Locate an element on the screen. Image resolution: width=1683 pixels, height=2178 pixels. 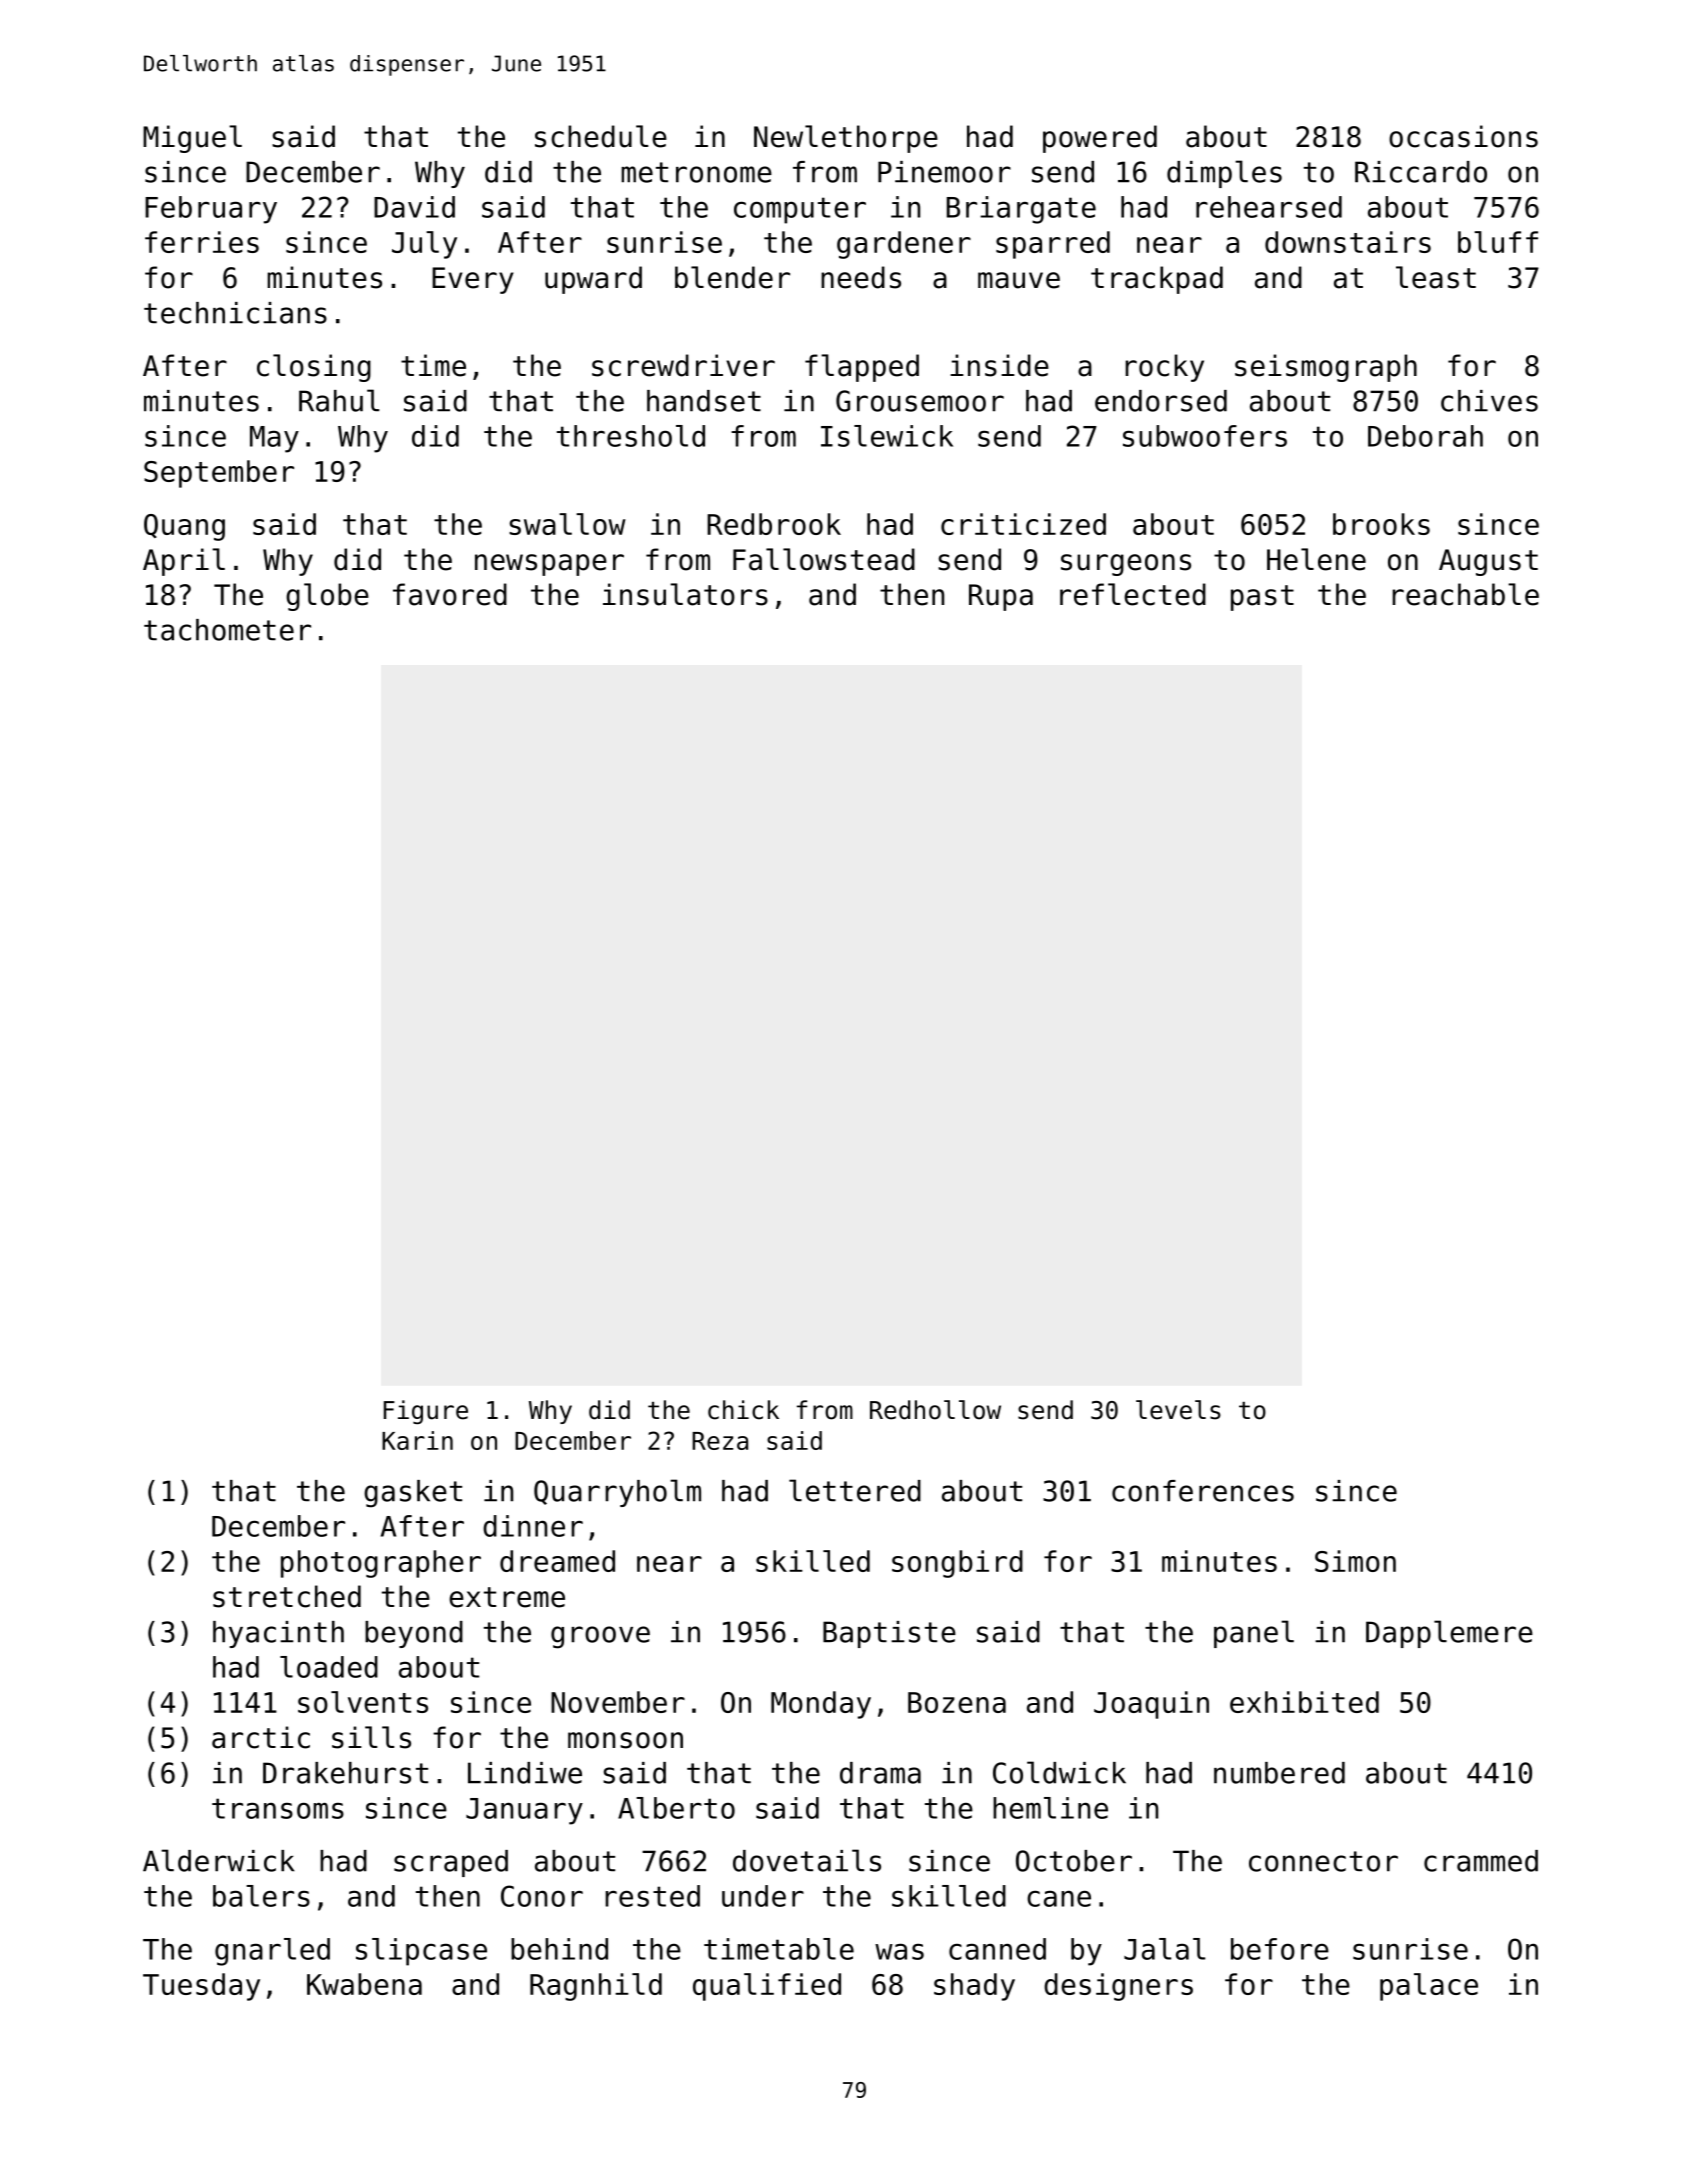
Ragnhild is located at coordinates (596, 1987).
